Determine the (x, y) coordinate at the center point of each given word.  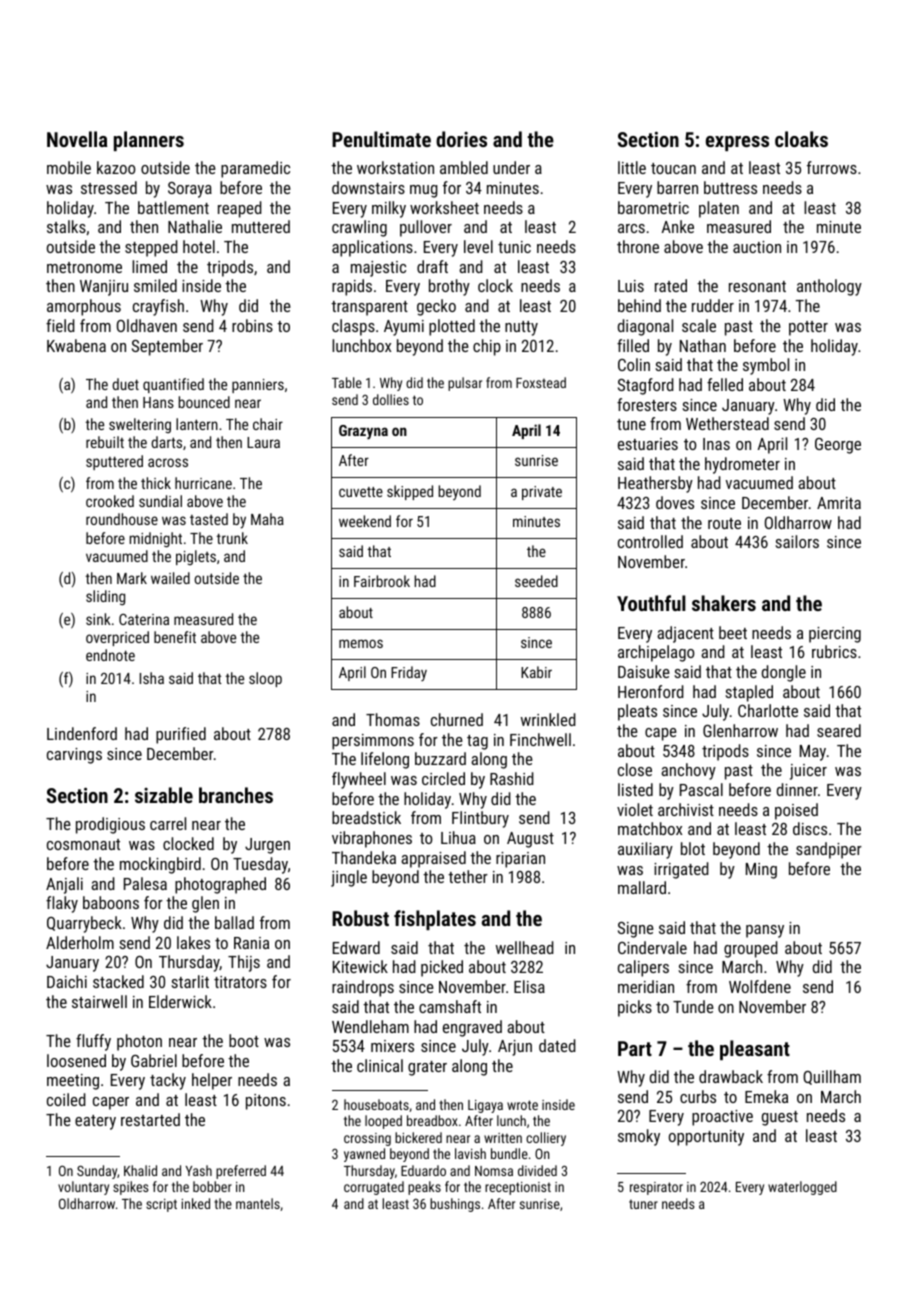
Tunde (693, 1006)
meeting (73, 1082)
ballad (234, 922)
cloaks (801, 139)
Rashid (512, 778)
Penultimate (381, 139)
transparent (369, 308)
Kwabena (76, 345)
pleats (637, 712)
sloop (265, 679)
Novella (77, 139)
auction (757, 247)
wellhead (525, 947)
